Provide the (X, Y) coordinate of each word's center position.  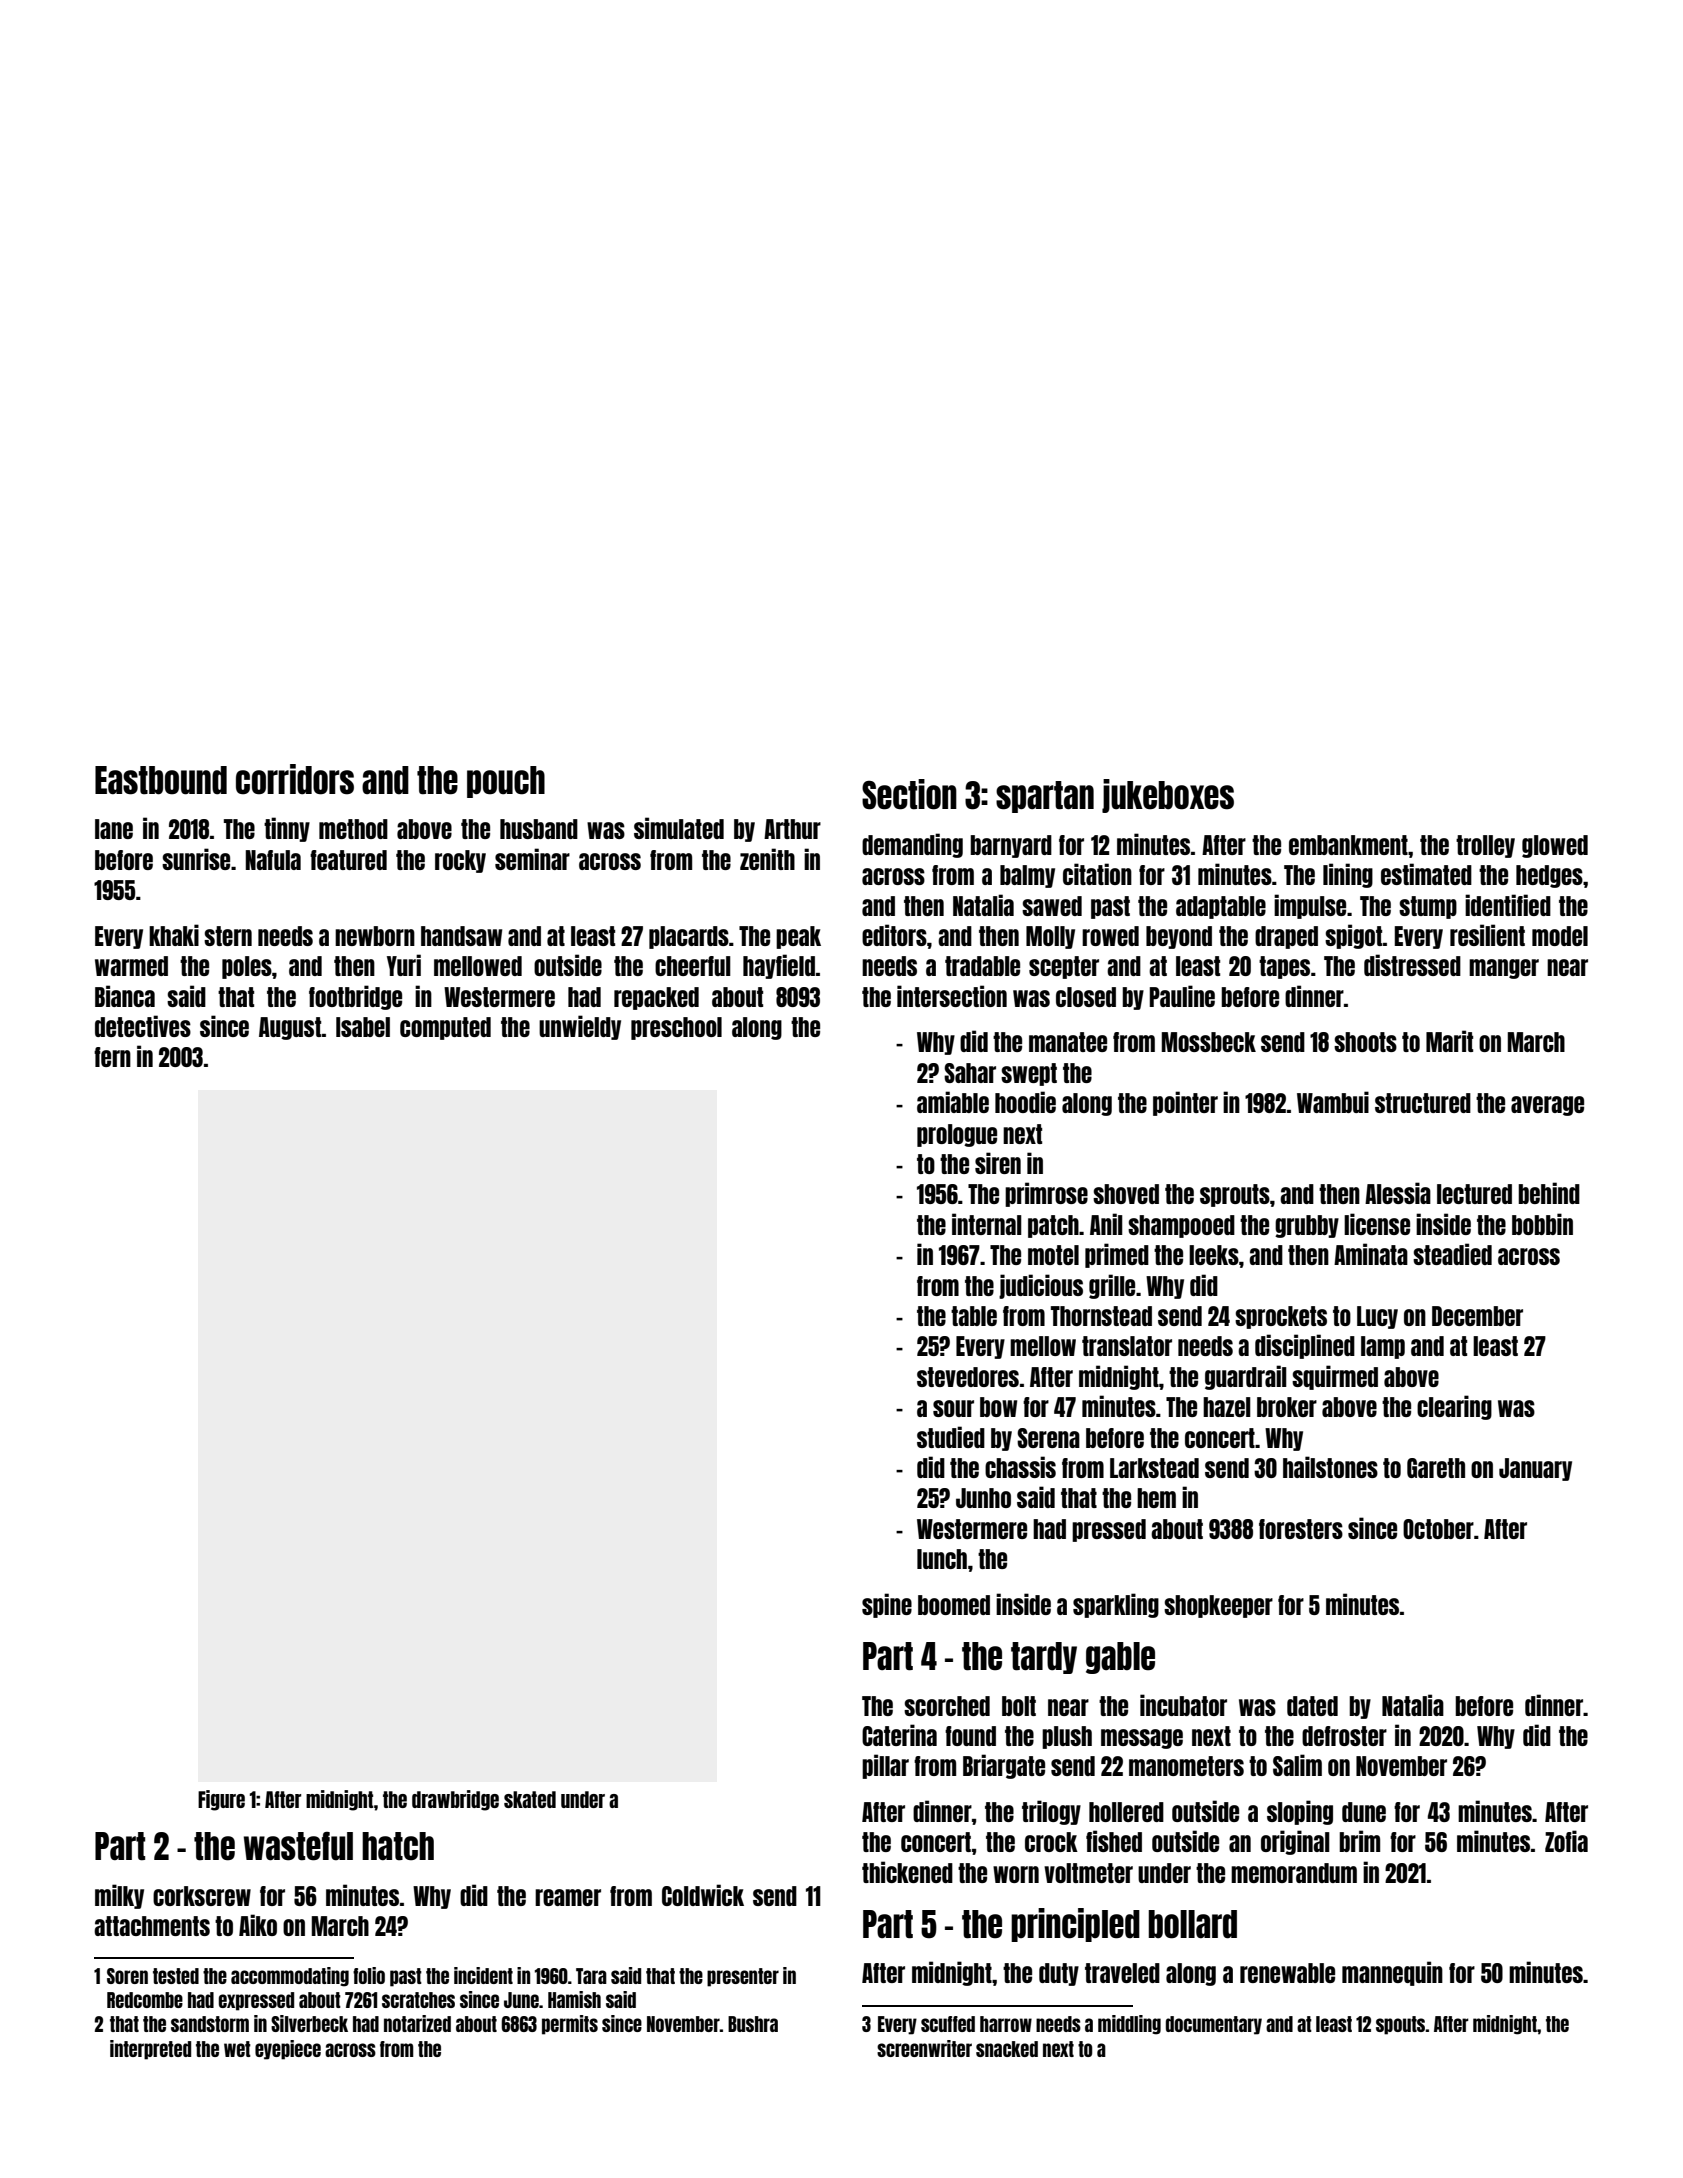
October (1438, 1529)
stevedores (968, 1377)
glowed (1555, 846)
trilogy (1051, 1812)
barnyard (1011, 846)
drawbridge (455, 1800)
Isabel (363, 1027)
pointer (1185, 1103)
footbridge (355, 997)
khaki (174, 935)
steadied (1452, 1254)
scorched (947, 1706)
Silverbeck (309, 2023)
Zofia (1566, 1841)
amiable (953, 1102)
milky (119, 1896)
